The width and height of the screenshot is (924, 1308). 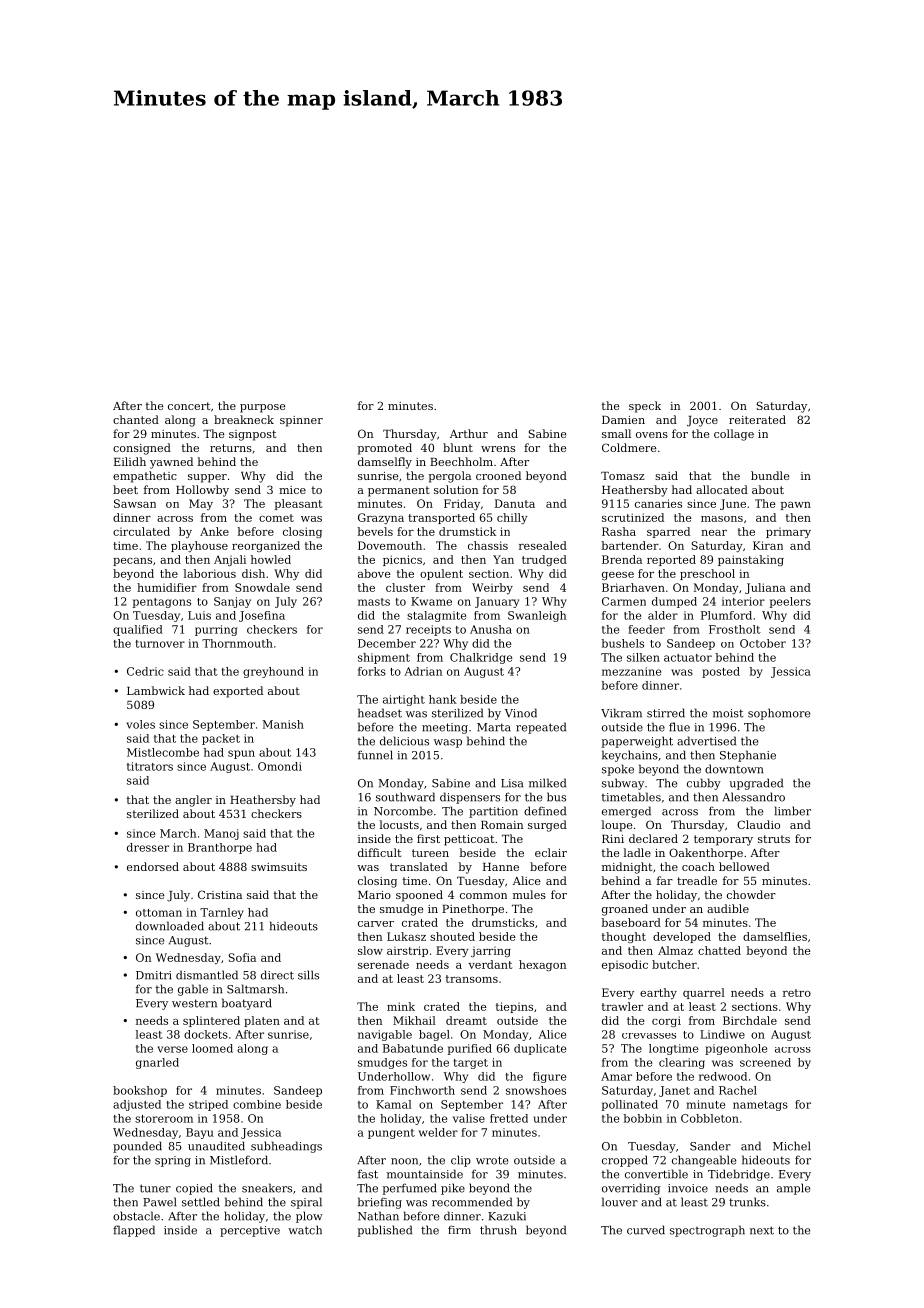 What do you see at coordinates (214, 531) in the screenshot?
I see `Anke` at bounding box center [214, 531].
